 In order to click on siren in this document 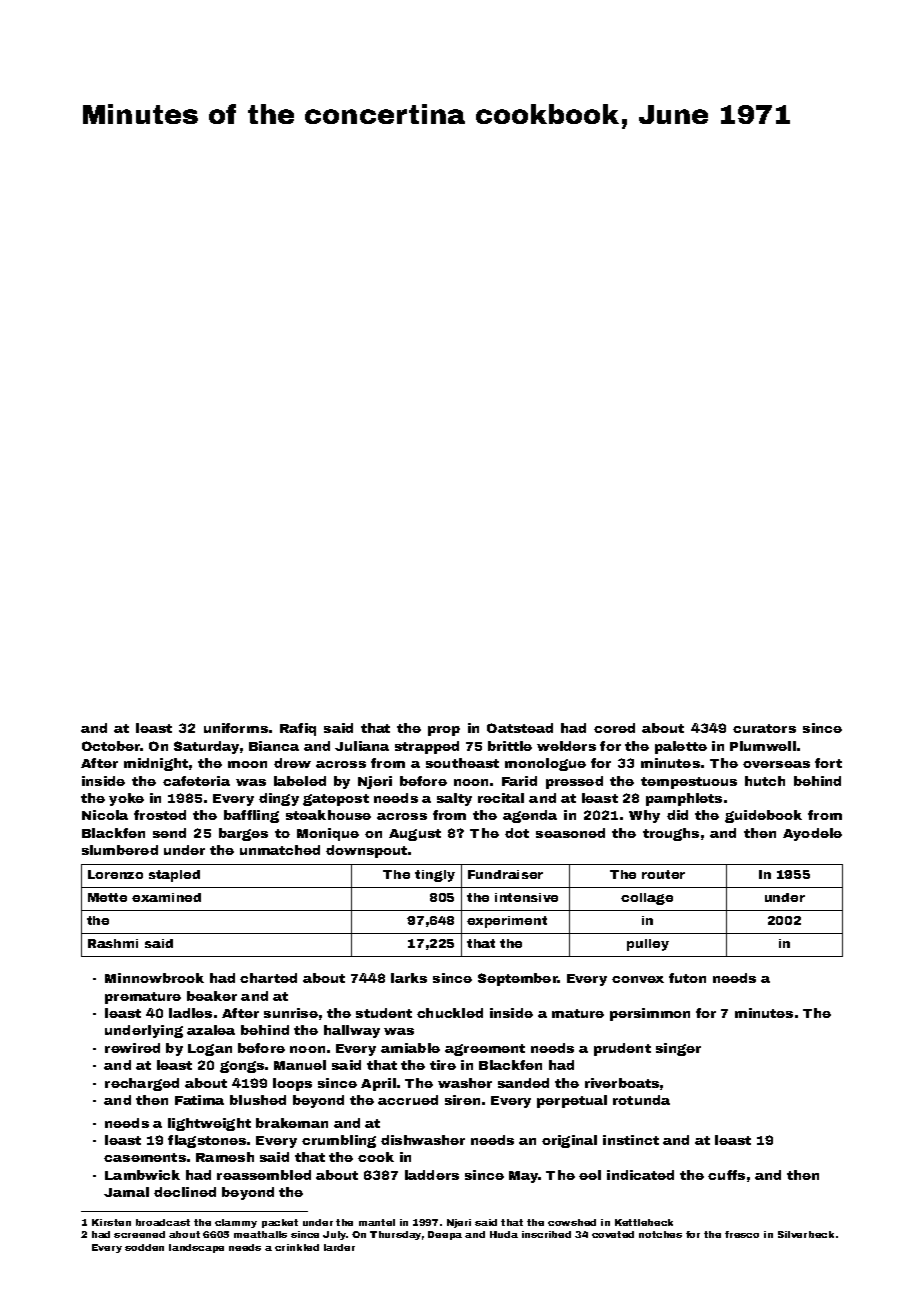, I will do `click(462, 1100)`.
